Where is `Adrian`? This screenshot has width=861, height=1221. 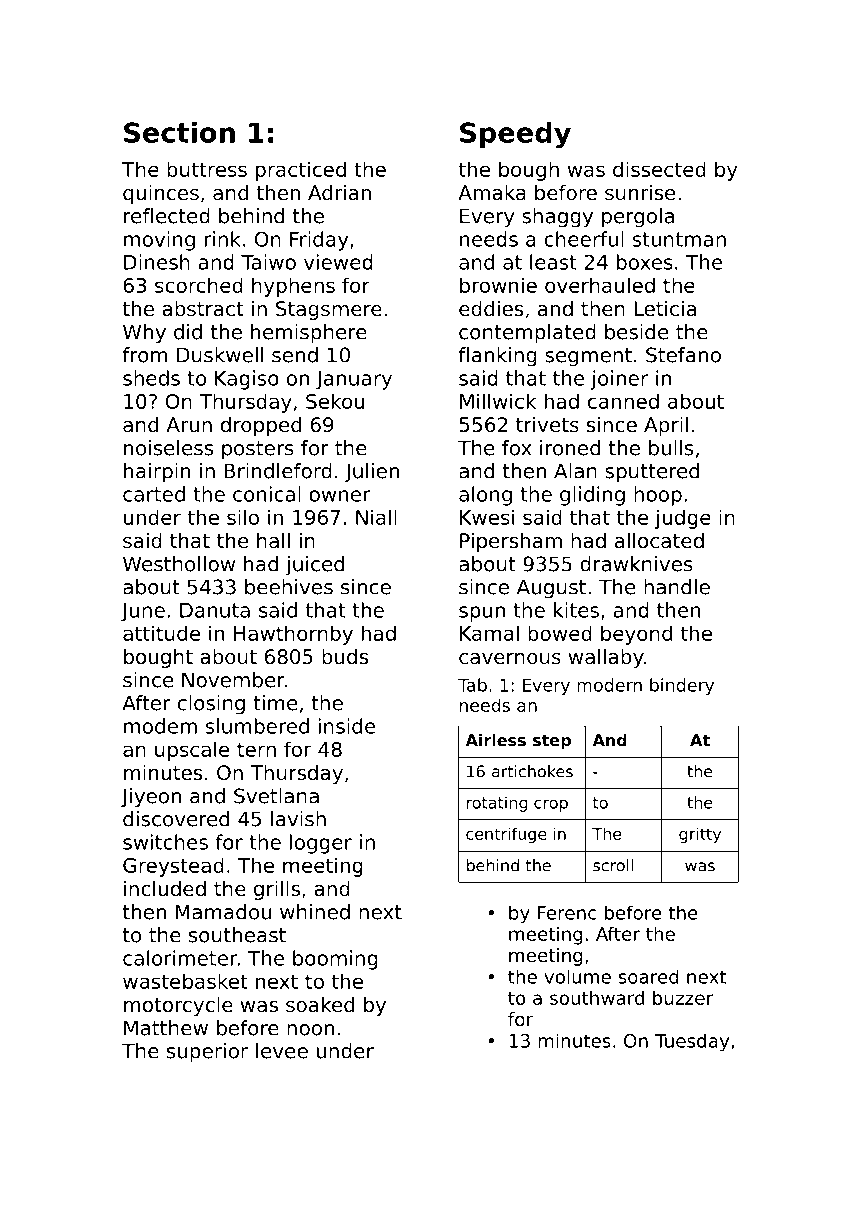
Adrian is located at coordinates (339, 192).
